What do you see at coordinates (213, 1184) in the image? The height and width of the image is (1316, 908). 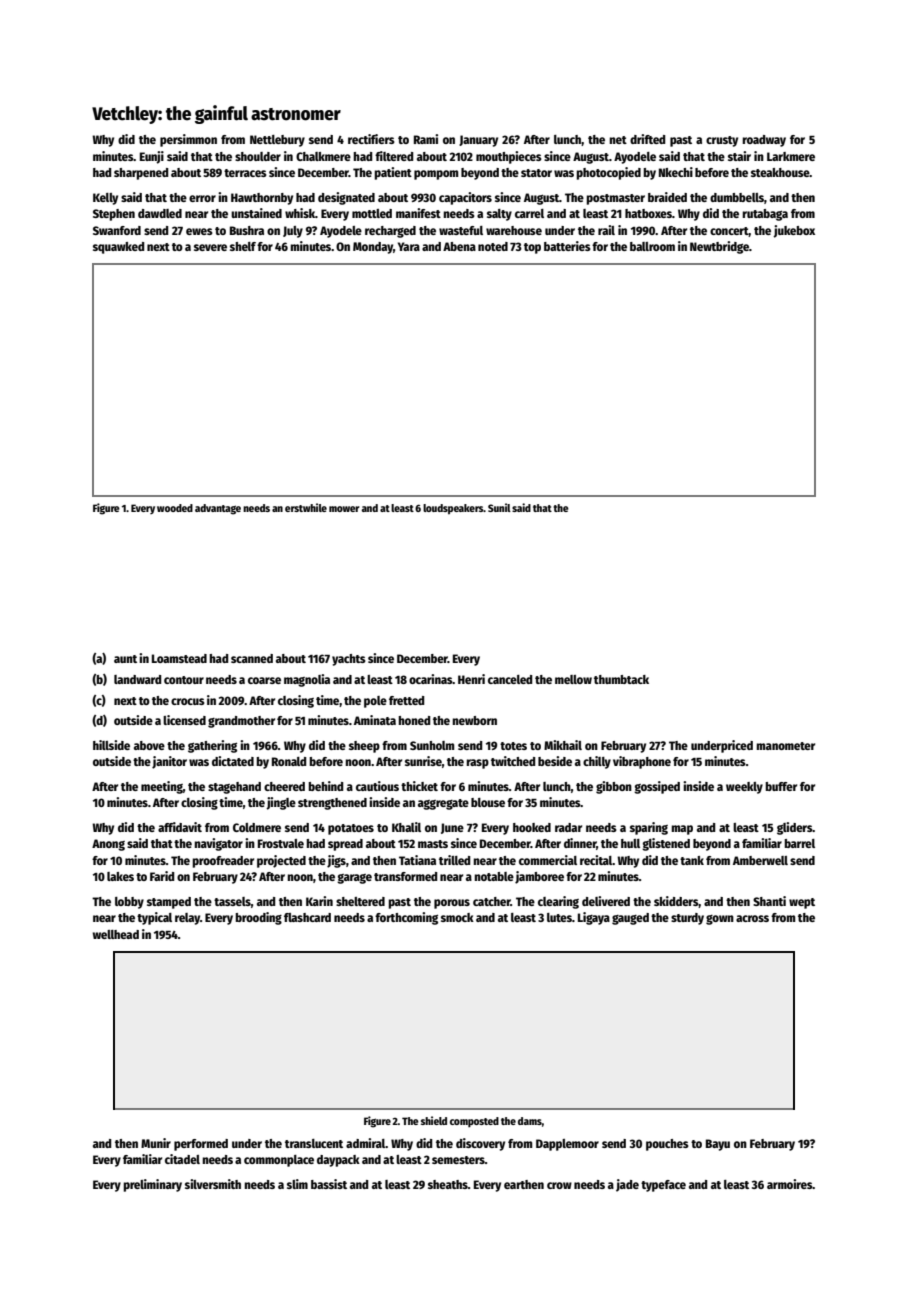 I see `silversmith` at bounding box center [213, 1184].
